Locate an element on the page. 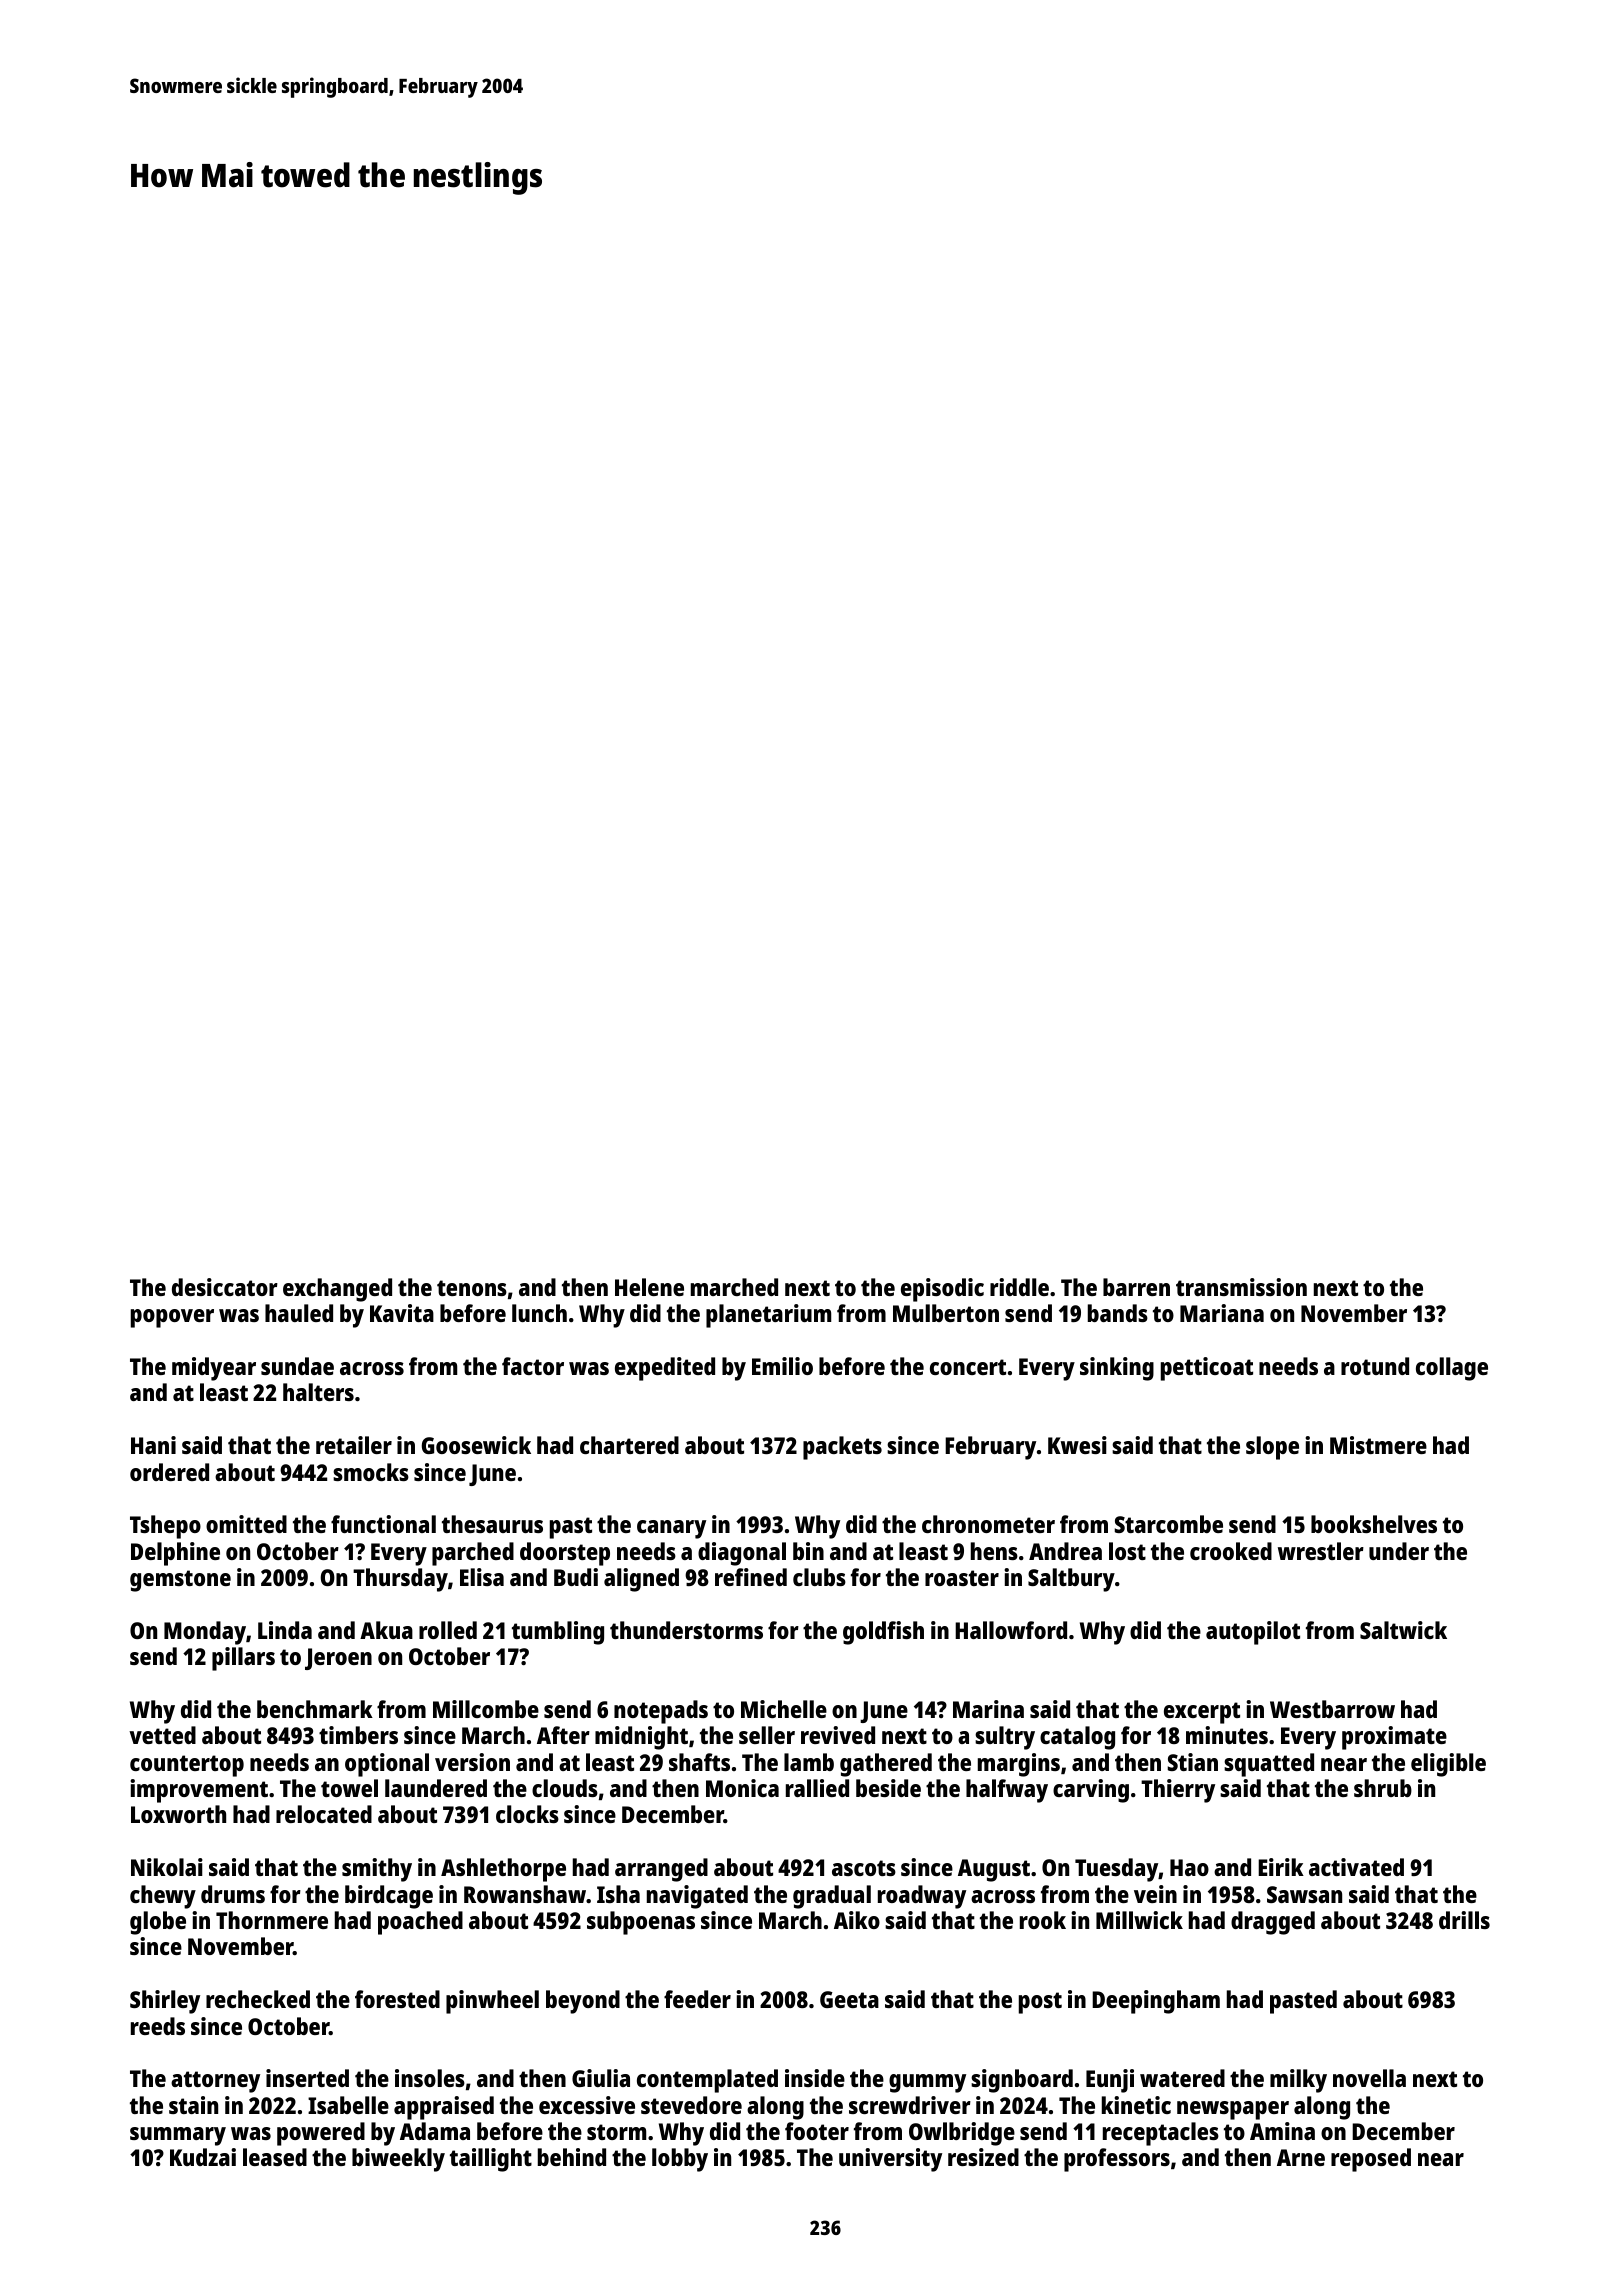  Mariana is located at coordinates (1222, 1313).
